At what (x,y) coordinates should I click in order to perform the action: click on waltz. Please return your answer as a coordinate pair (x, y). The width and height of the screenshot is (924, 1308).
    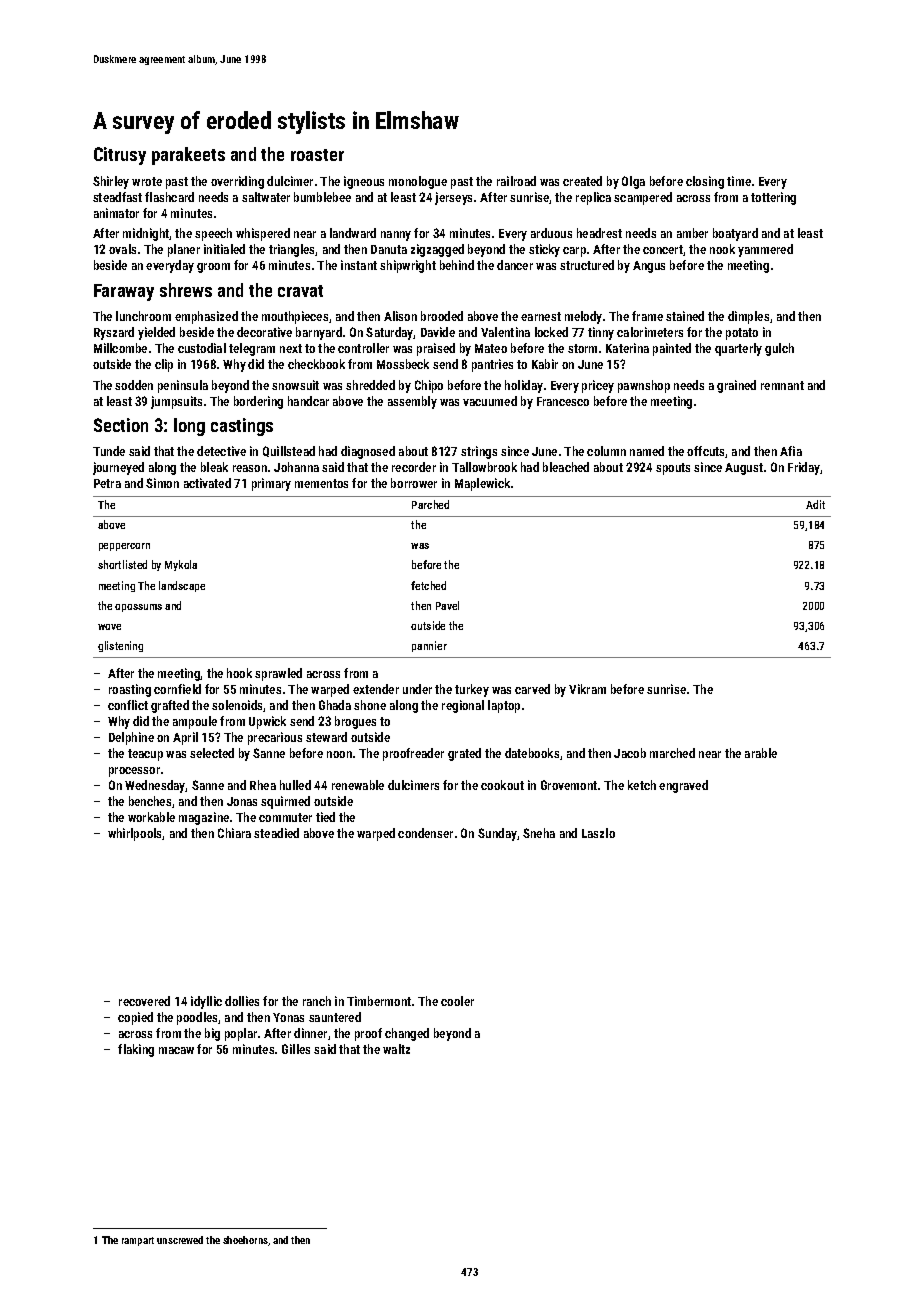
    Looking at the image, I should click on (396, 1049).
